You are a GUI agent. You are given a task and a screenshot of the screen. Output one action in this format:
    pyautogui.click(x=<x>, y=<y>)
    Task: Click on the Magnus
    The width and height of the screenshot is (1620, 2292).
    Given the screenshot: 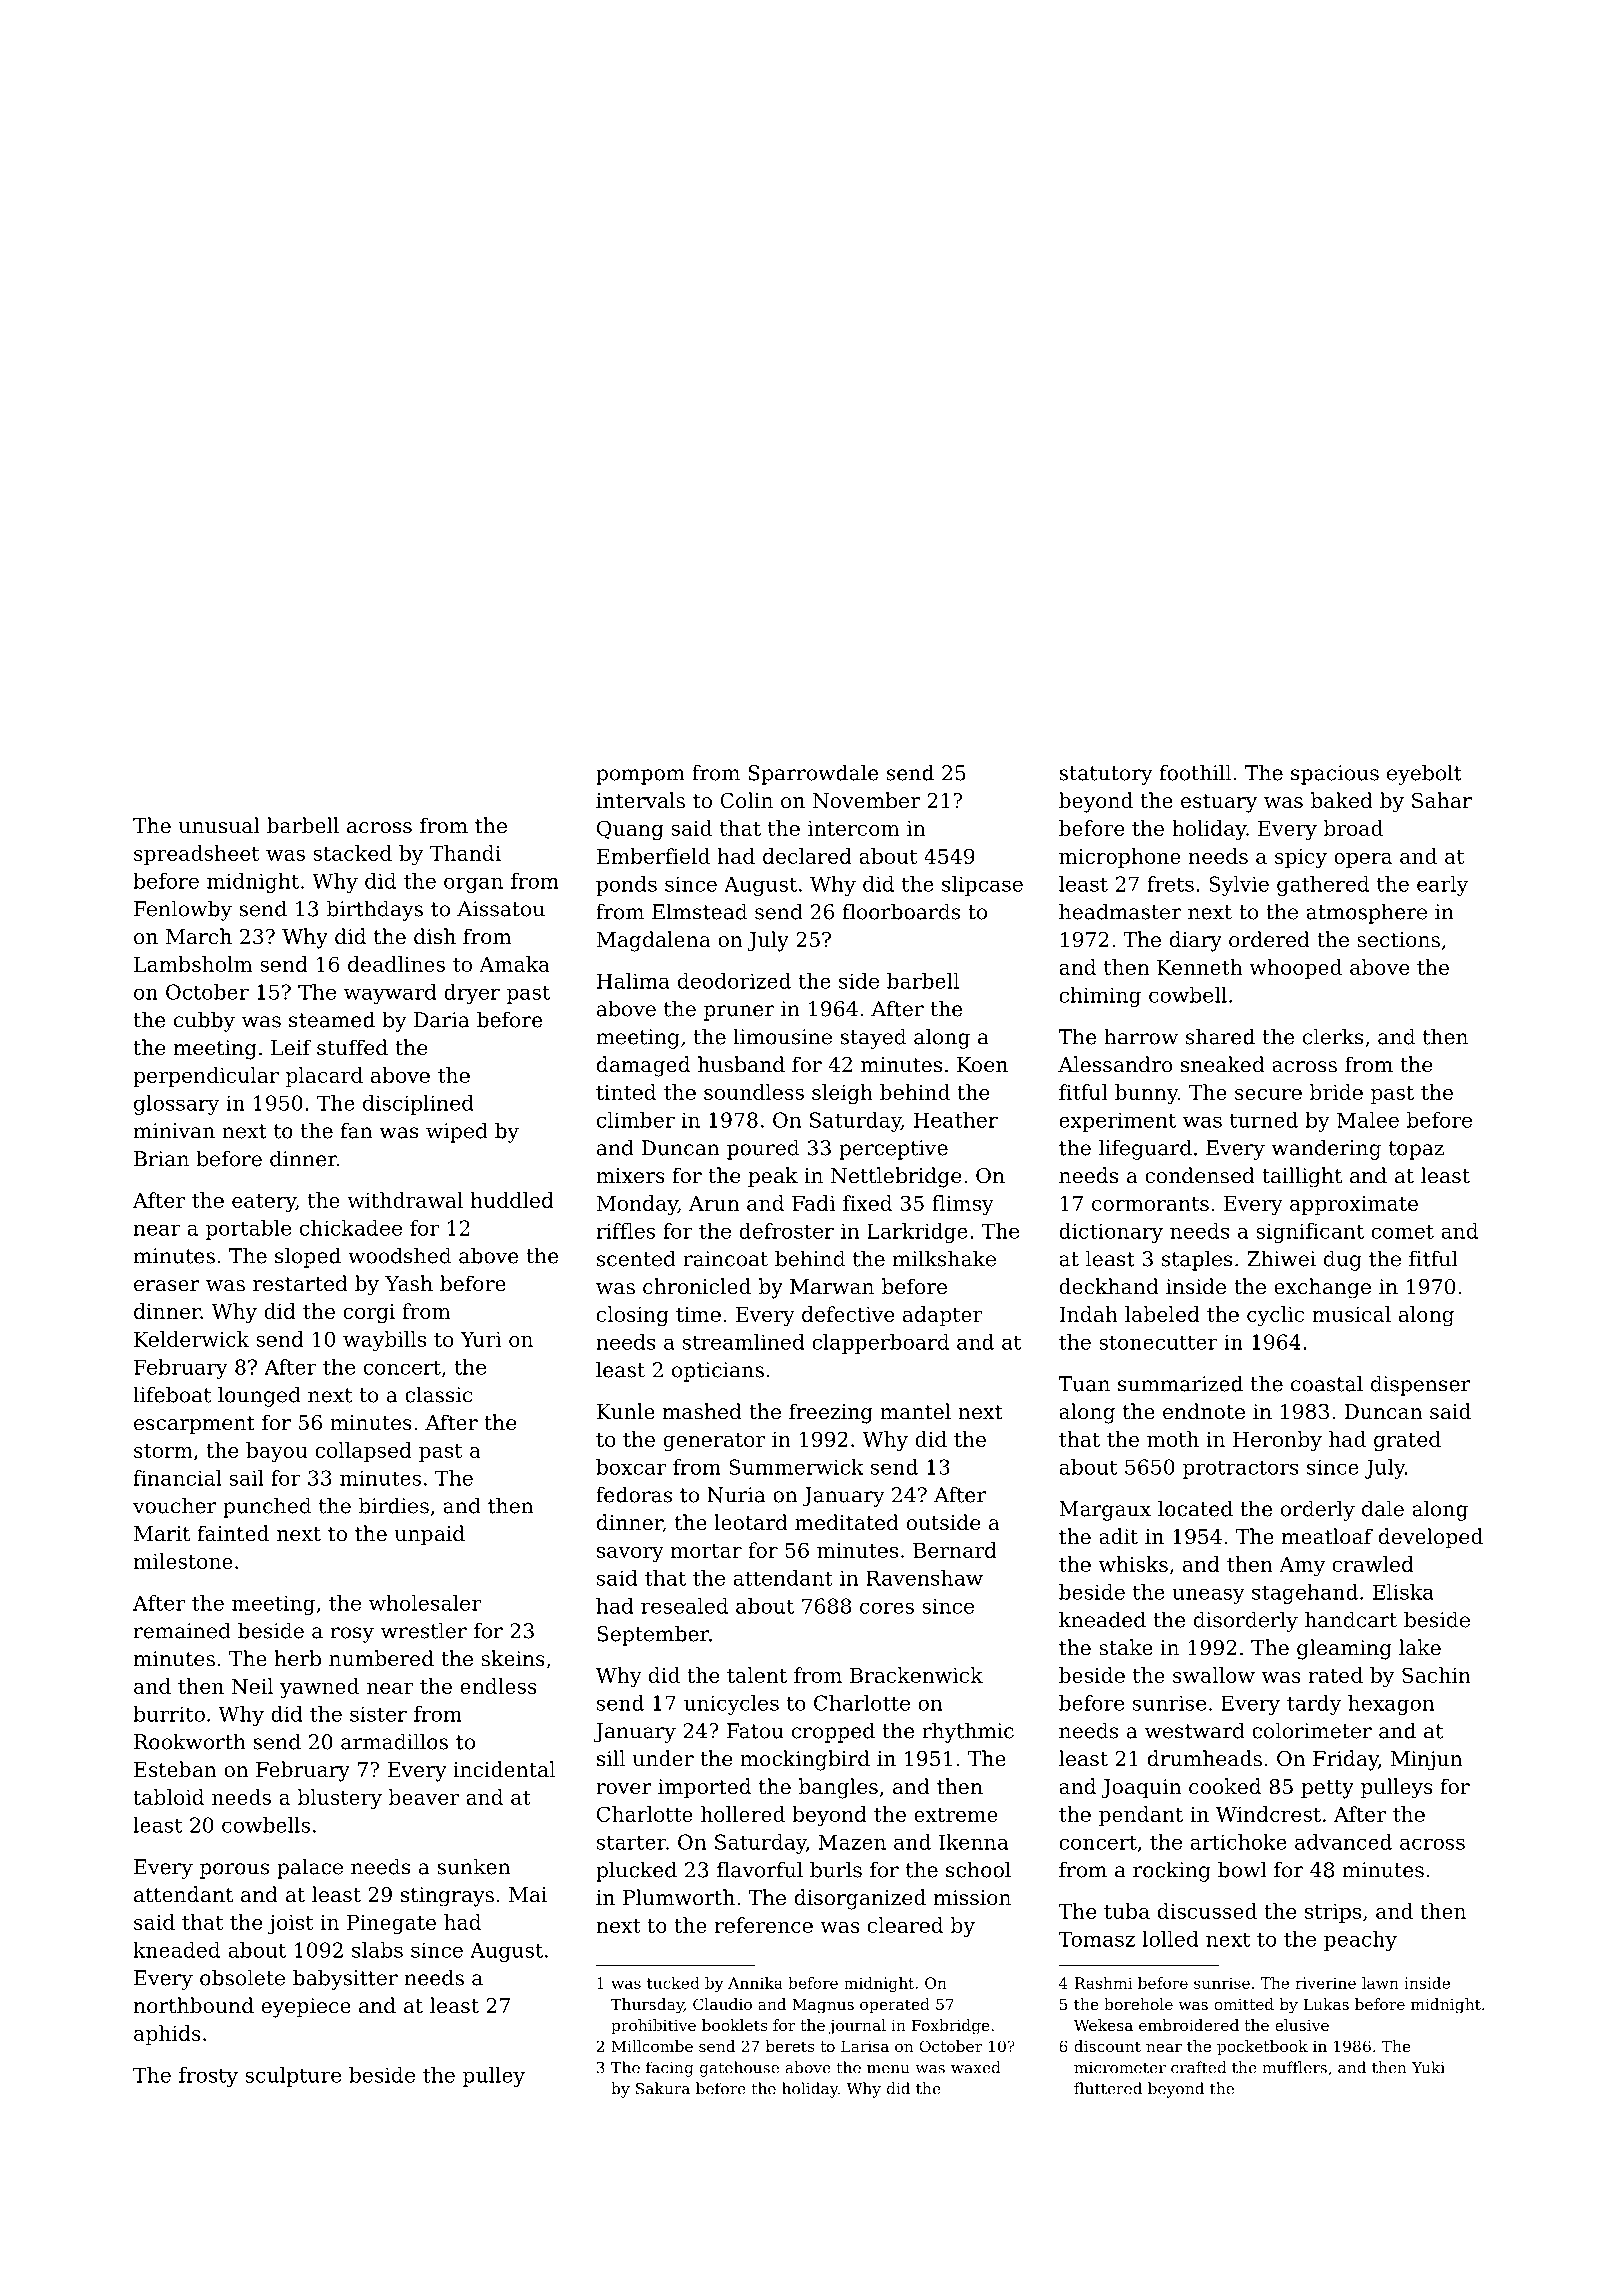 What is the action you would take?
    pyautogui.click(x=823, y=2006)
